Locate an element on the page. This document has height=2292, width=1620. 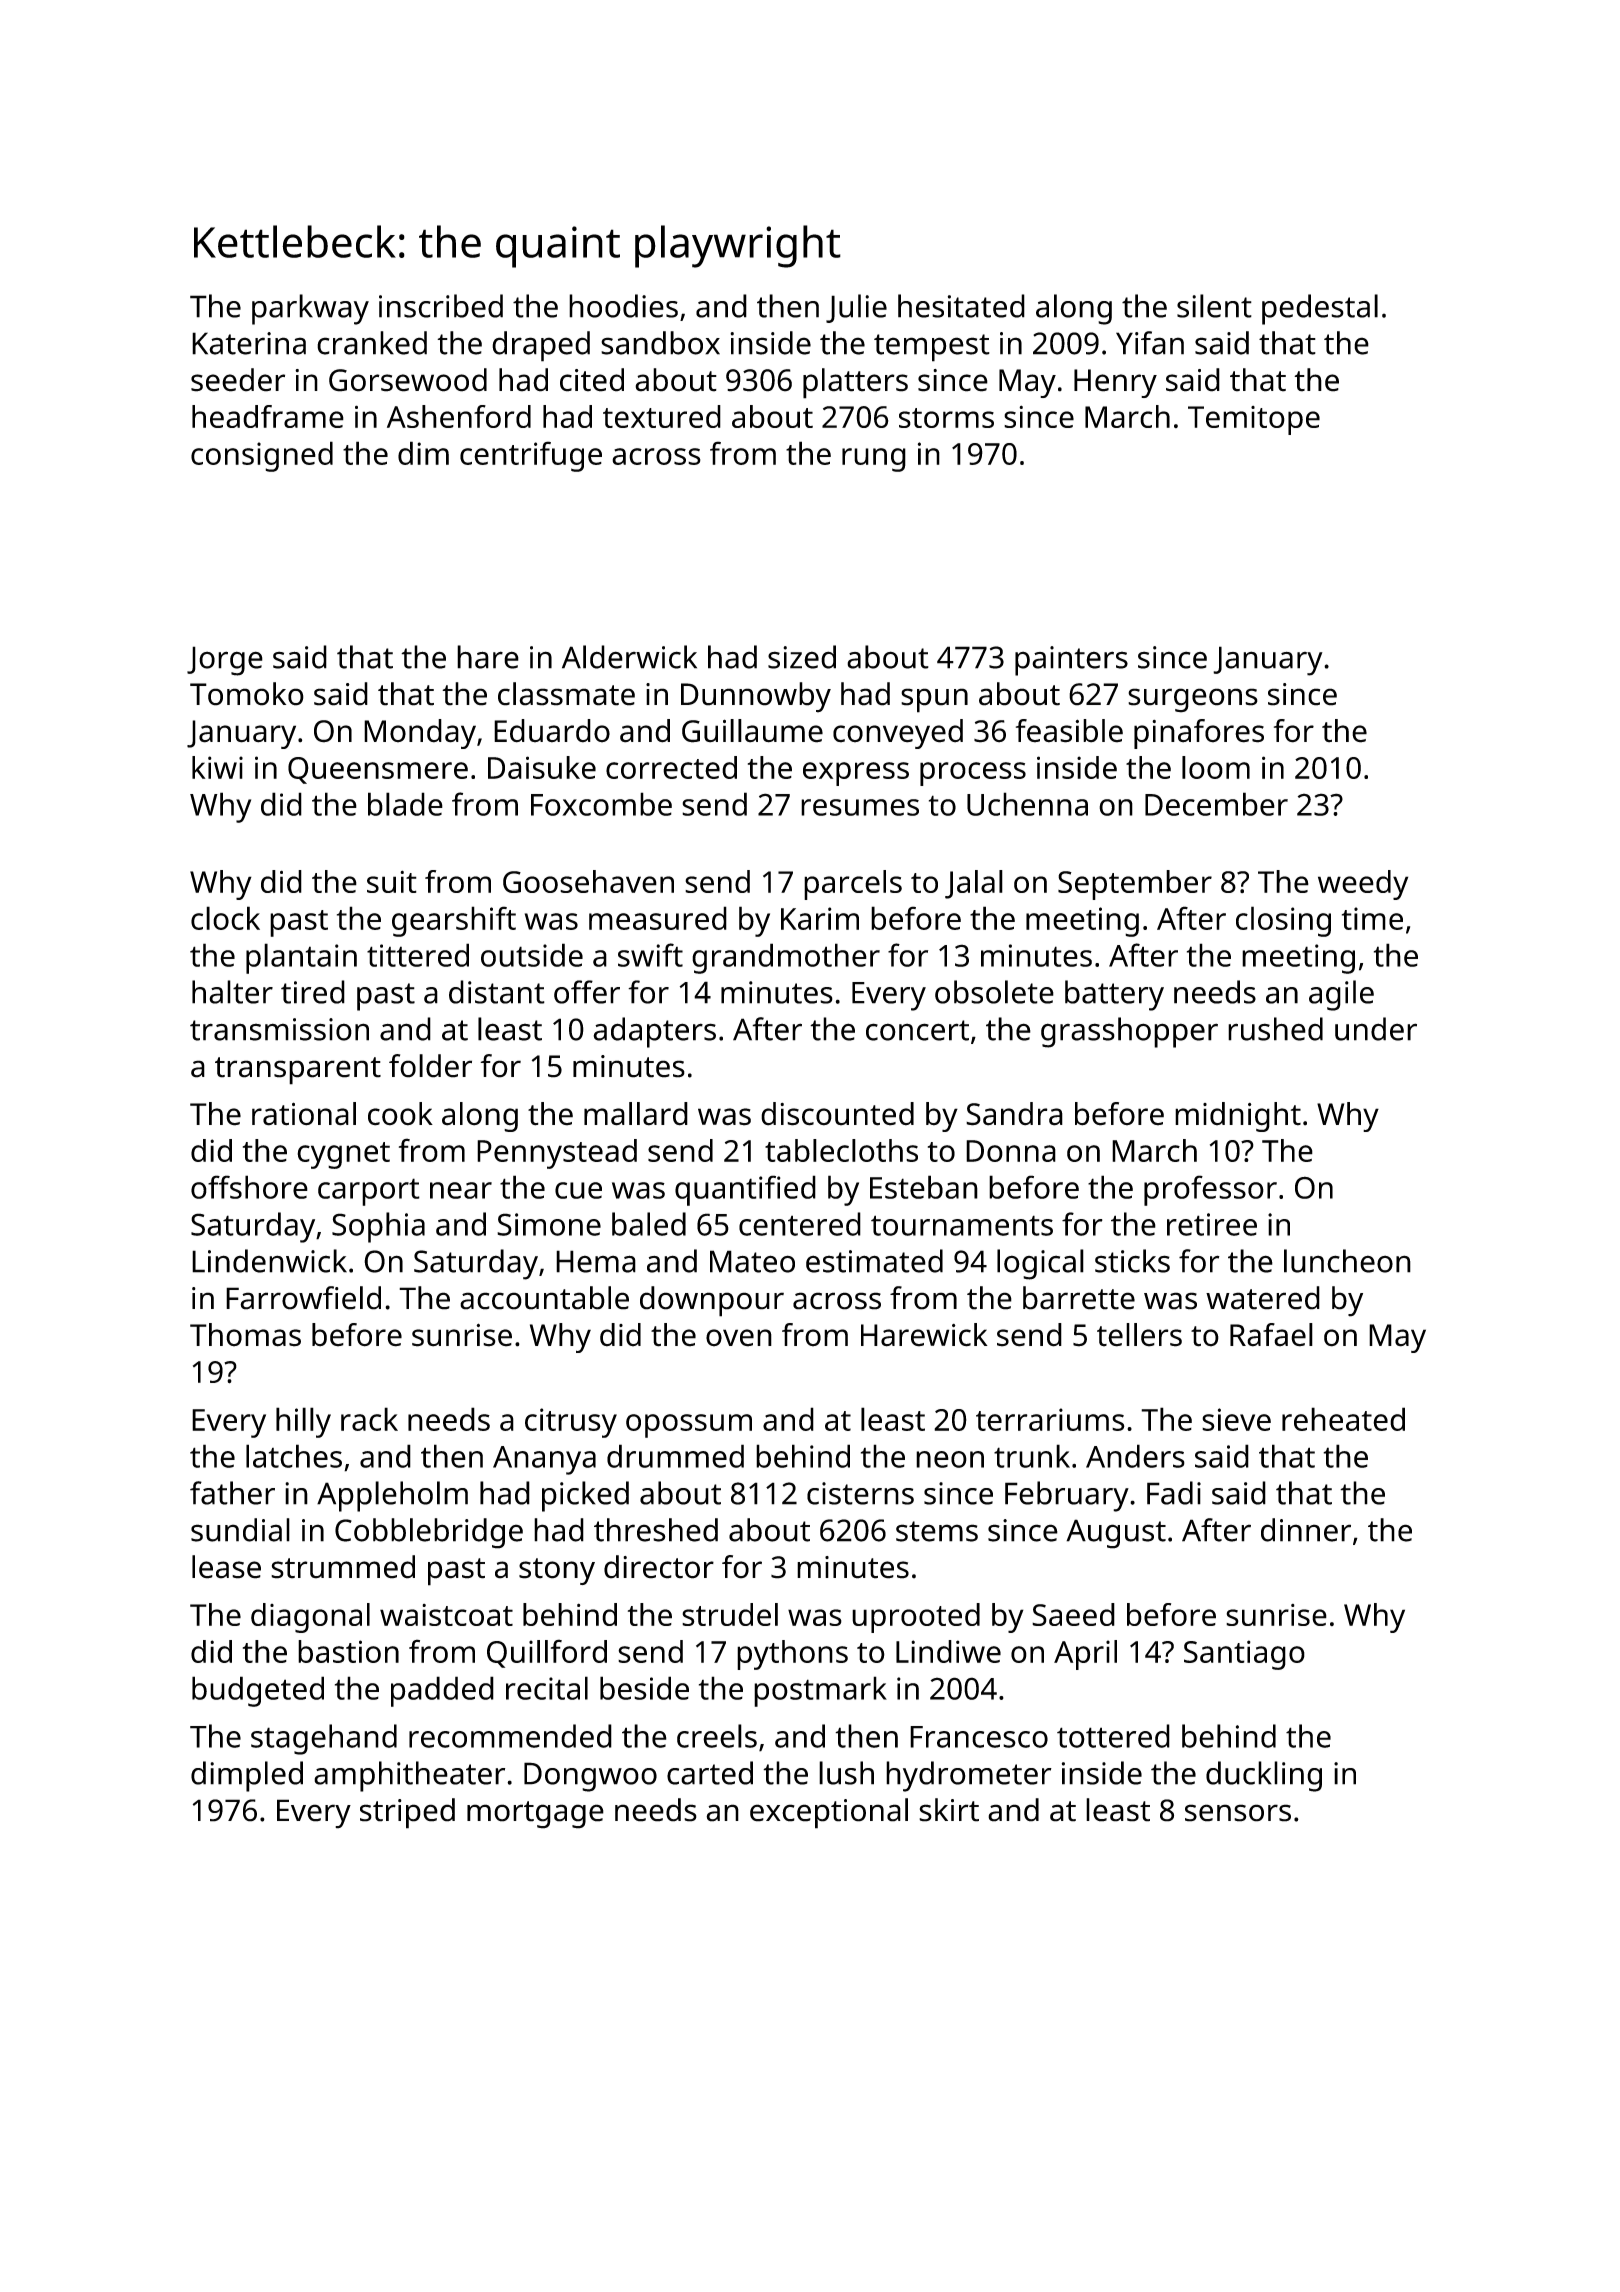
Julie is located at coordinates (856, 308).
